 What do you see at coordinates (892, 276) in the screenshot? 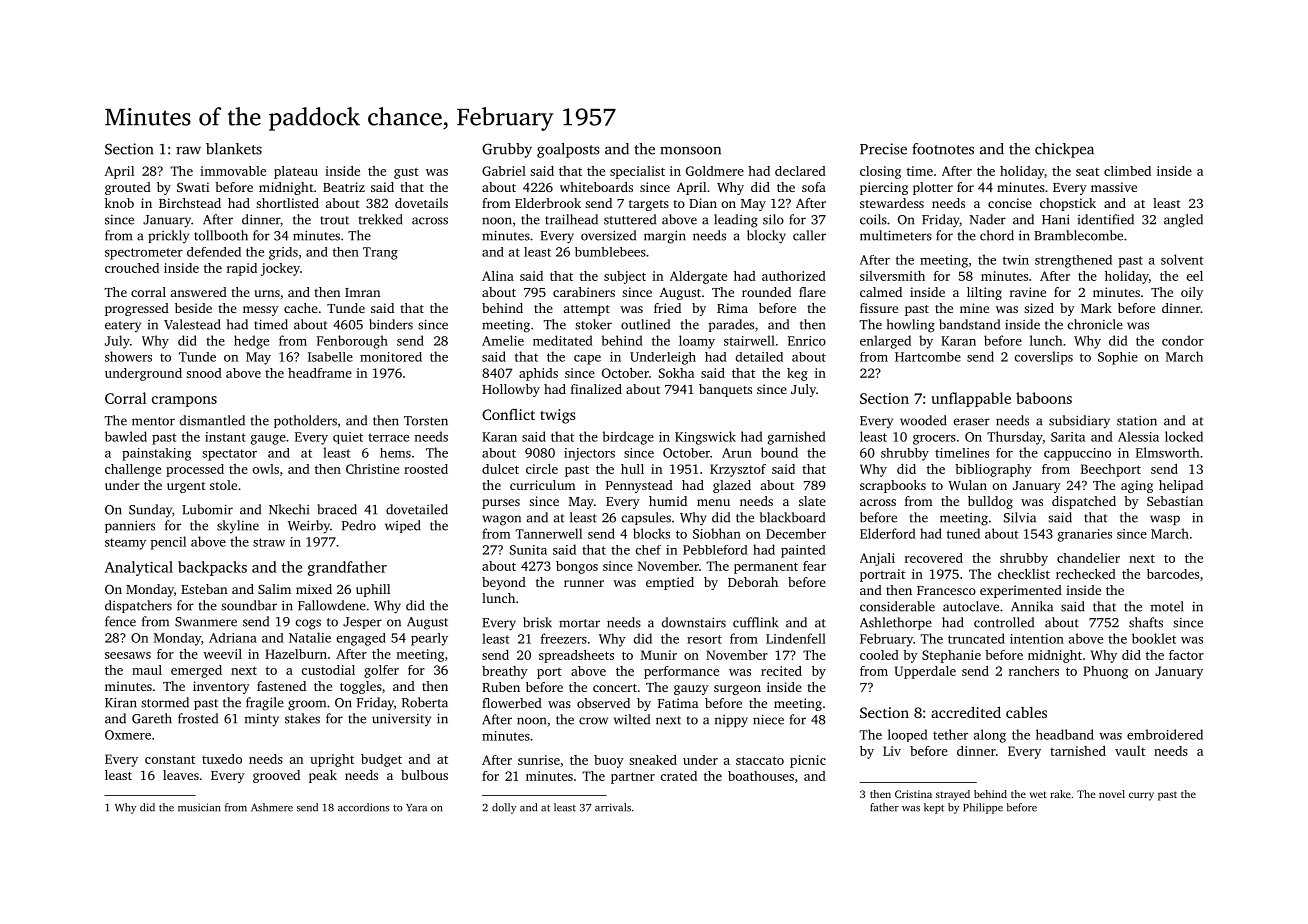
I see `silversmith` at bounding box center [892, 276].
